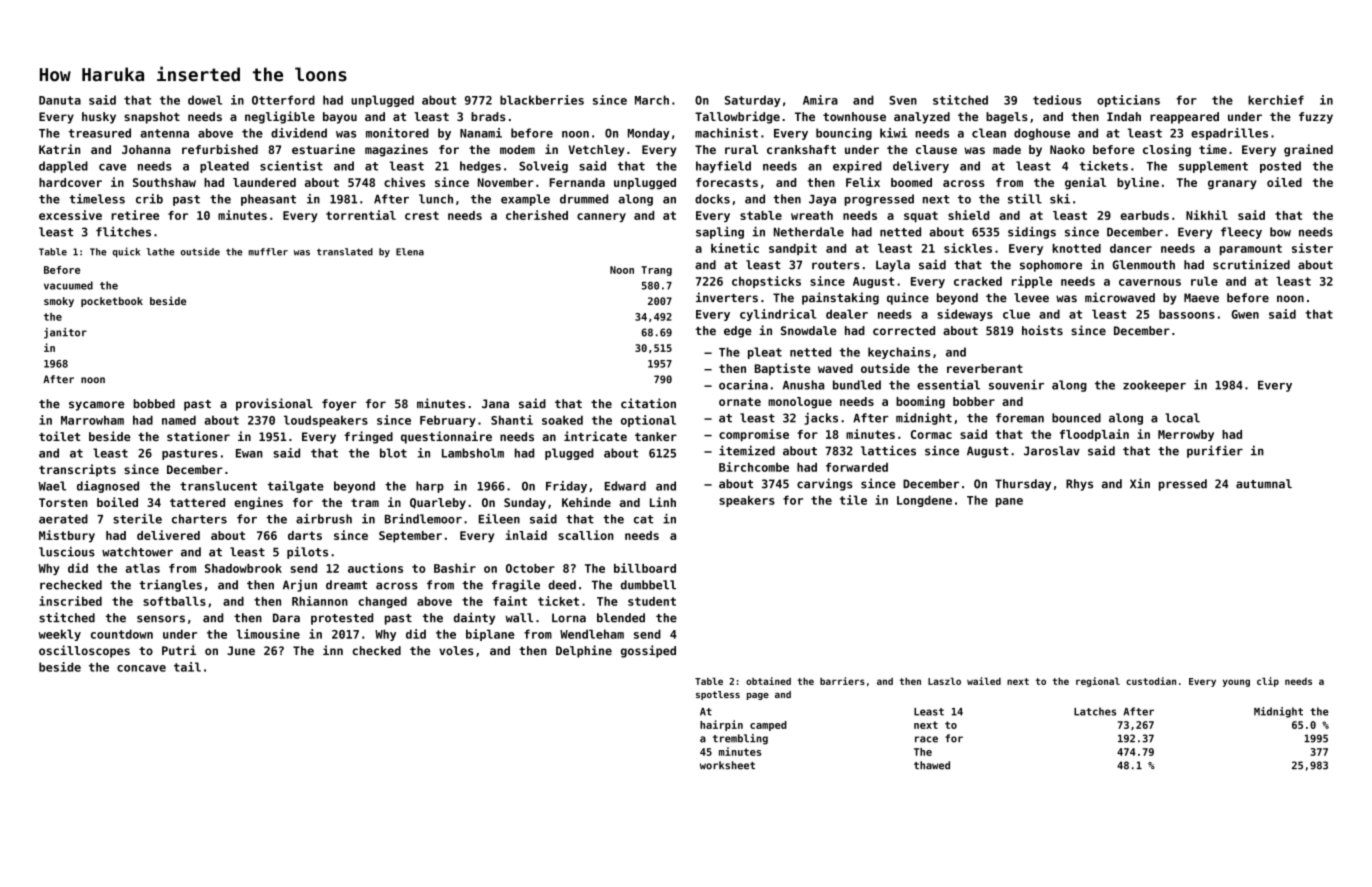 The image size is (1372, 887). Describe the element at coordinates (410, 252) in the document. I see `Elena` at that location.
